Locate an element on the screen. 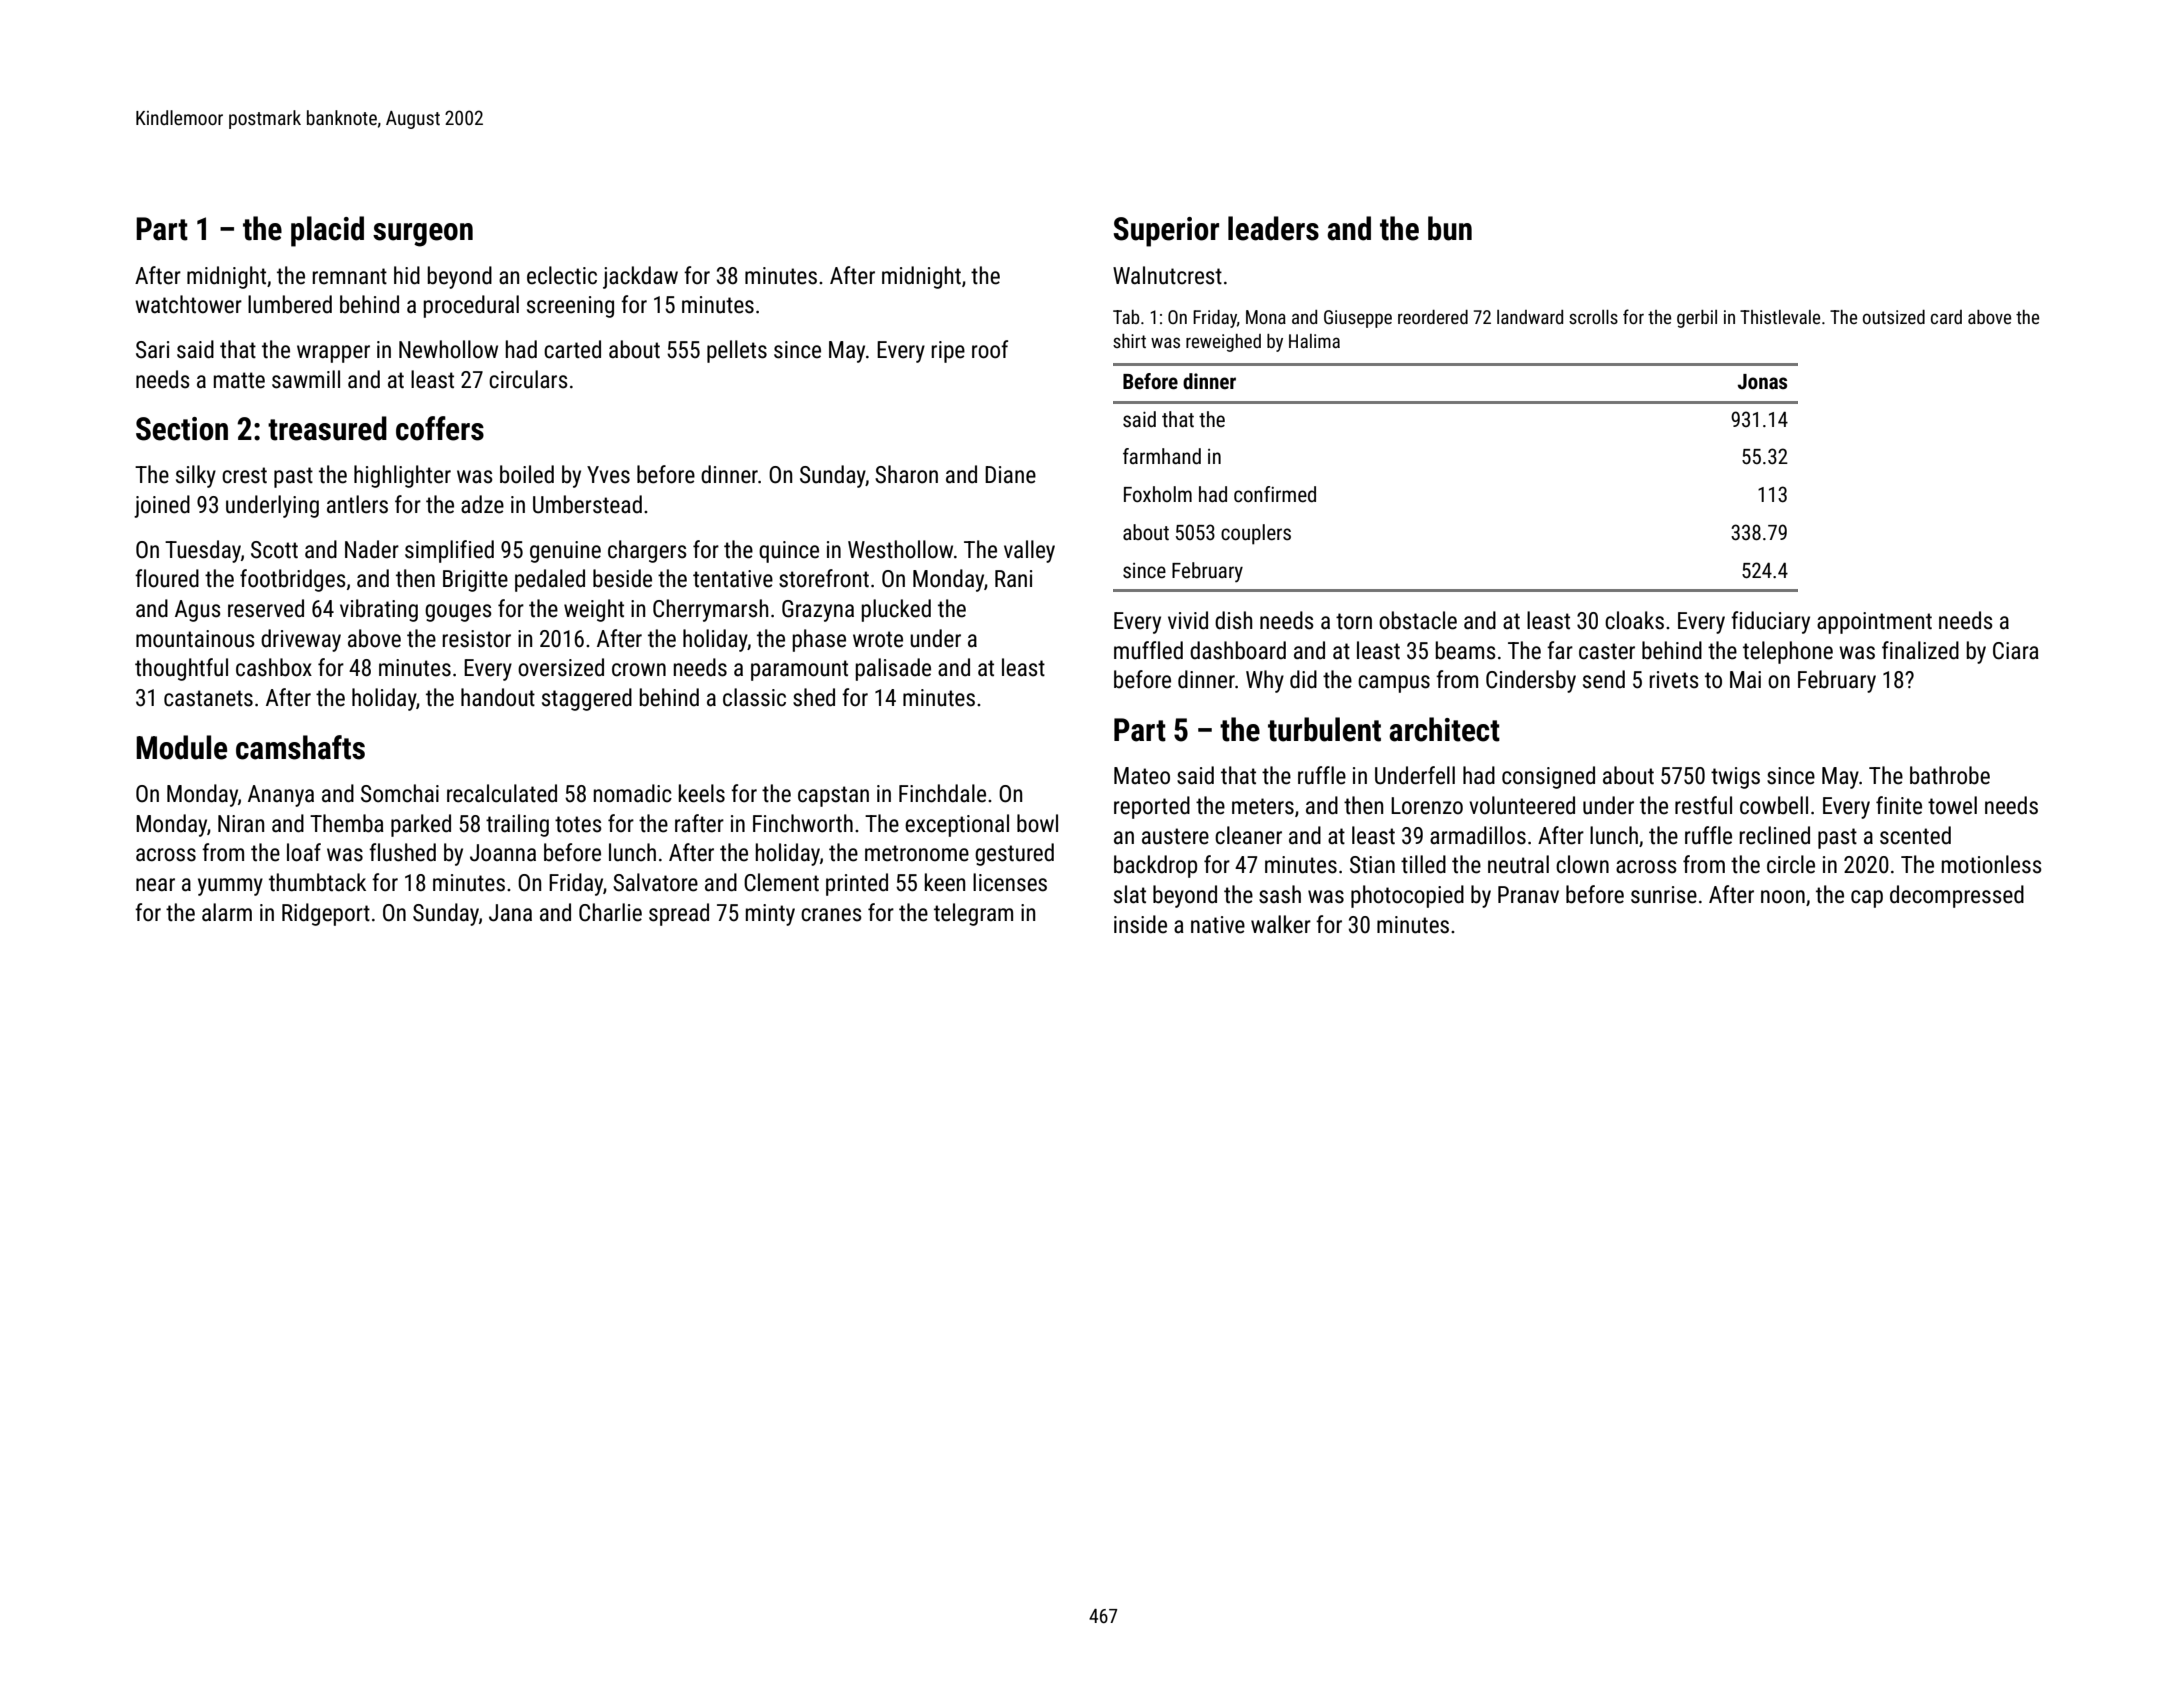 Image resolution: width=2178 pixels, height=1683 pixels. inside is located at coordinates (1140, 924).
